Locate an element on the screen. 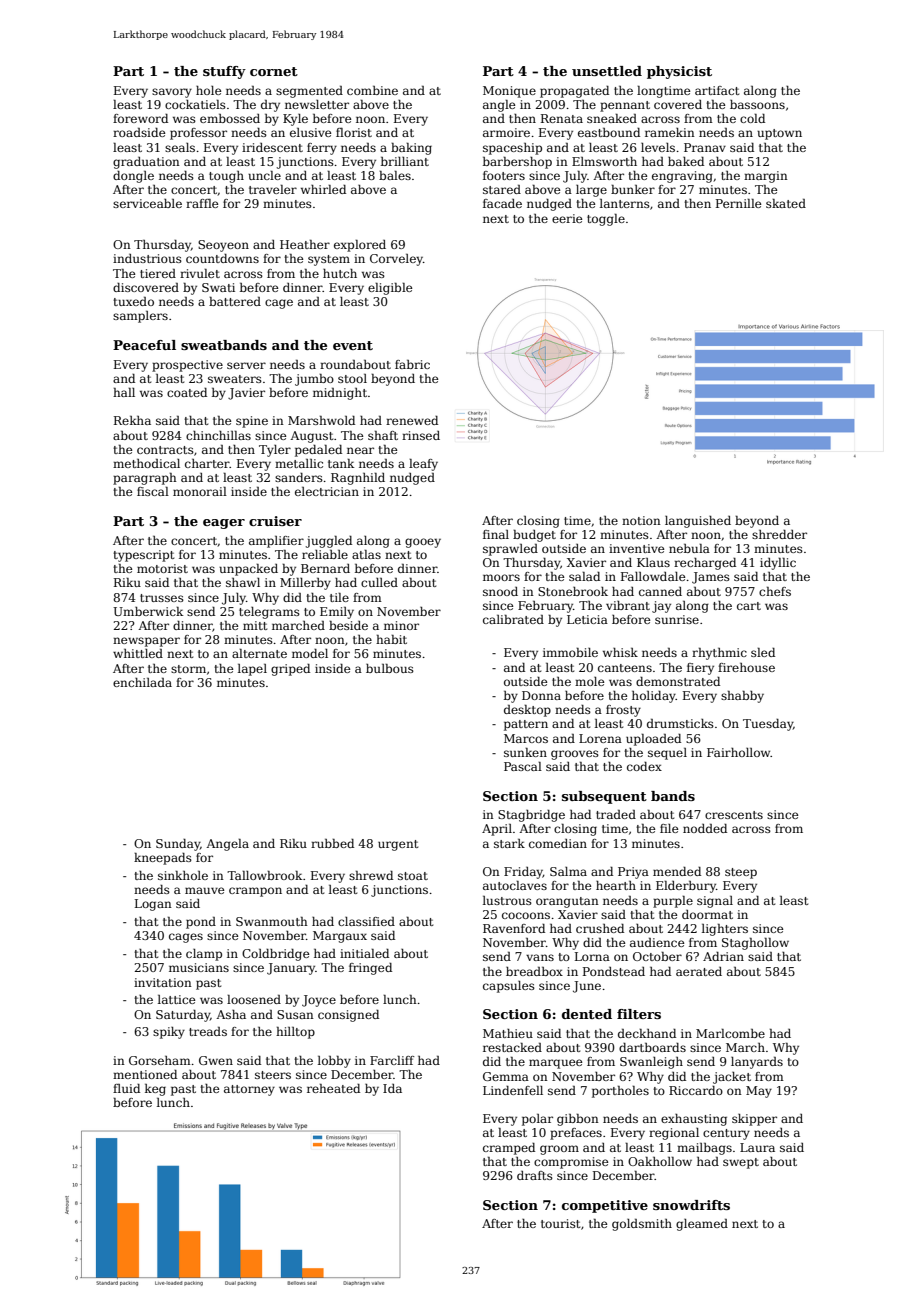 The height and width of the screenshot is (1308, 924). hall is located at coordinates (124, 392).
